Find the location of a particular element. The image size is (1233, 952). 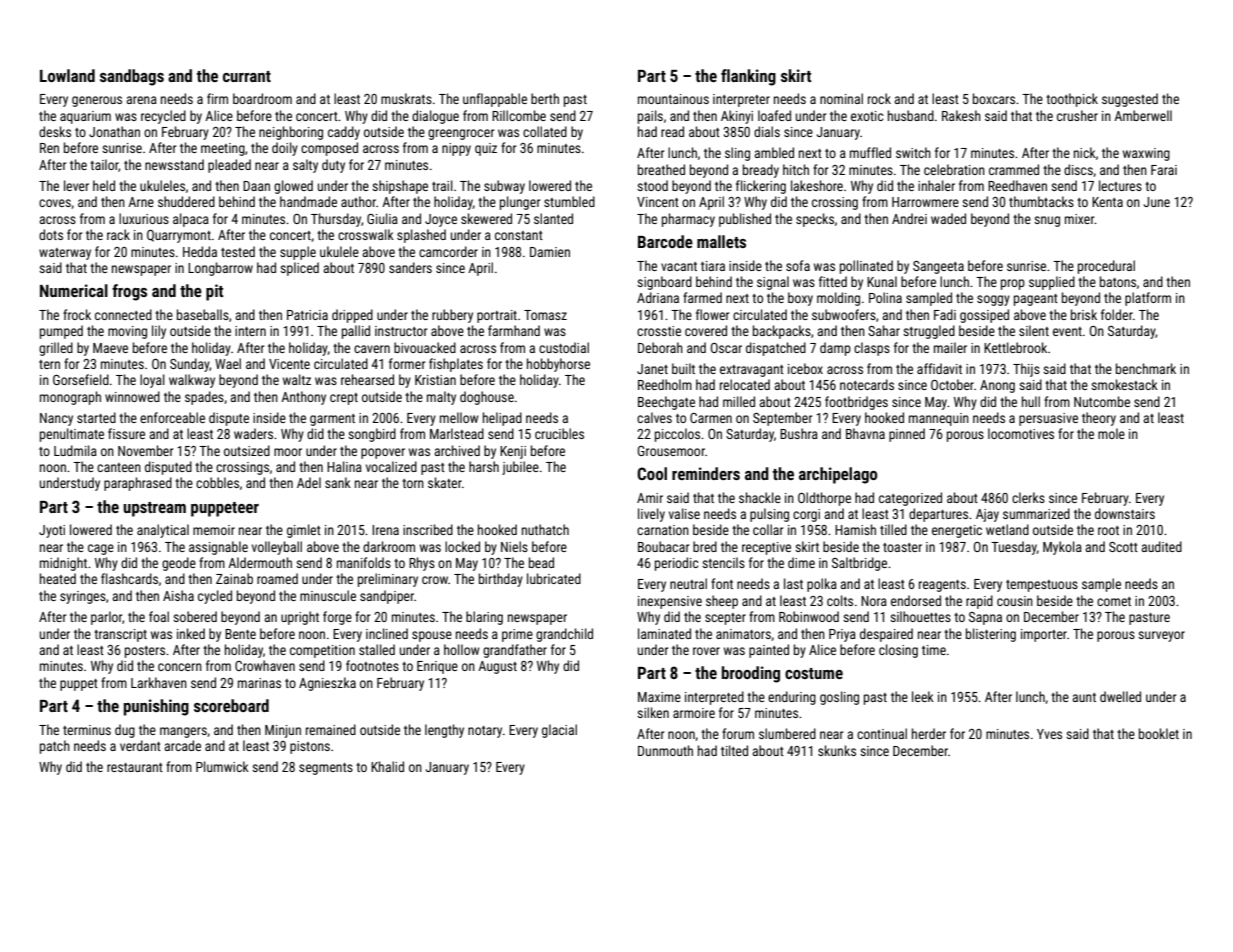

marinas is located at coordinates (259, 683).
